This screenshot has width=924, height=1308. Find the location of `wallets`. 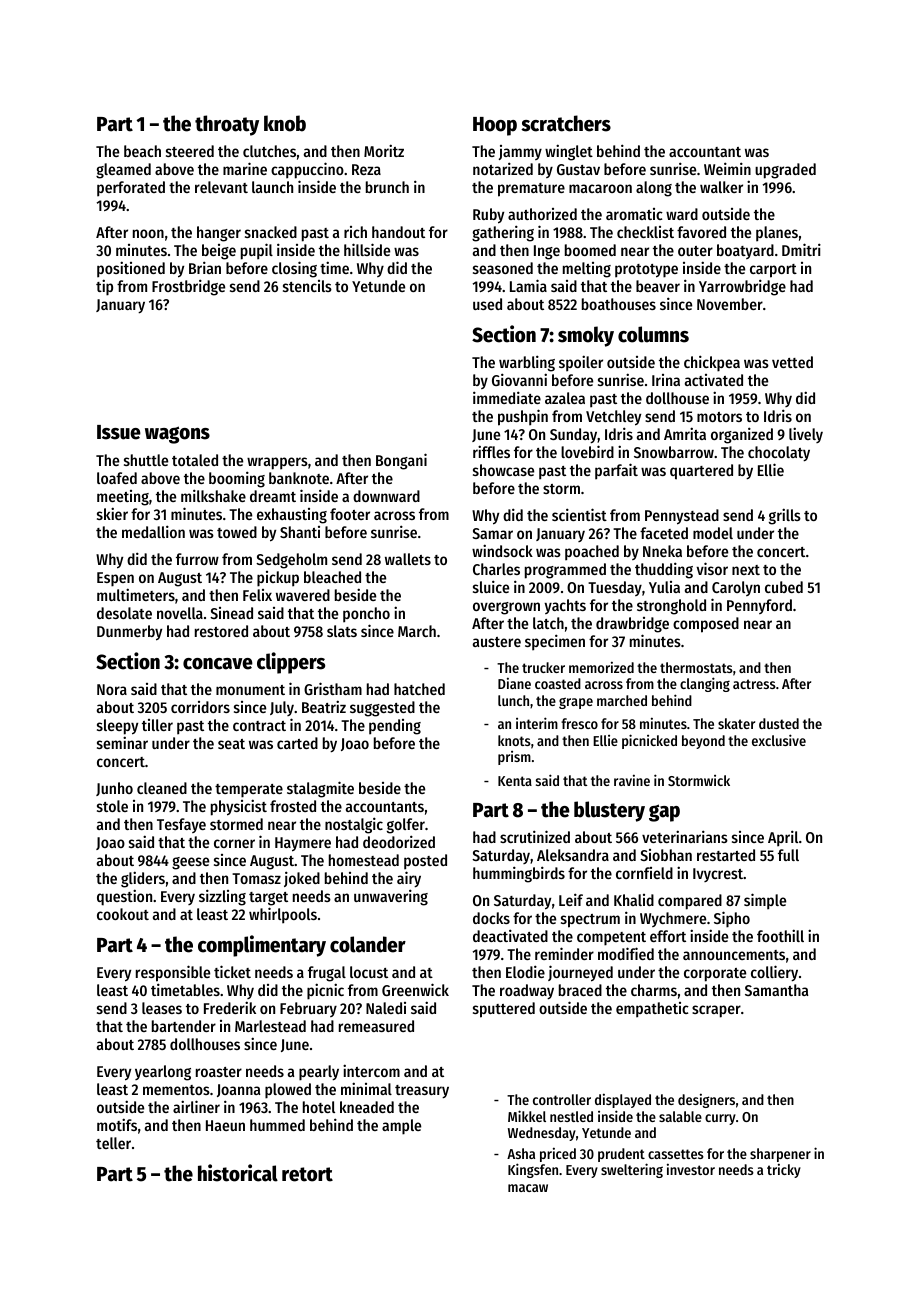

wallets is located at coordinates (408, 559).
